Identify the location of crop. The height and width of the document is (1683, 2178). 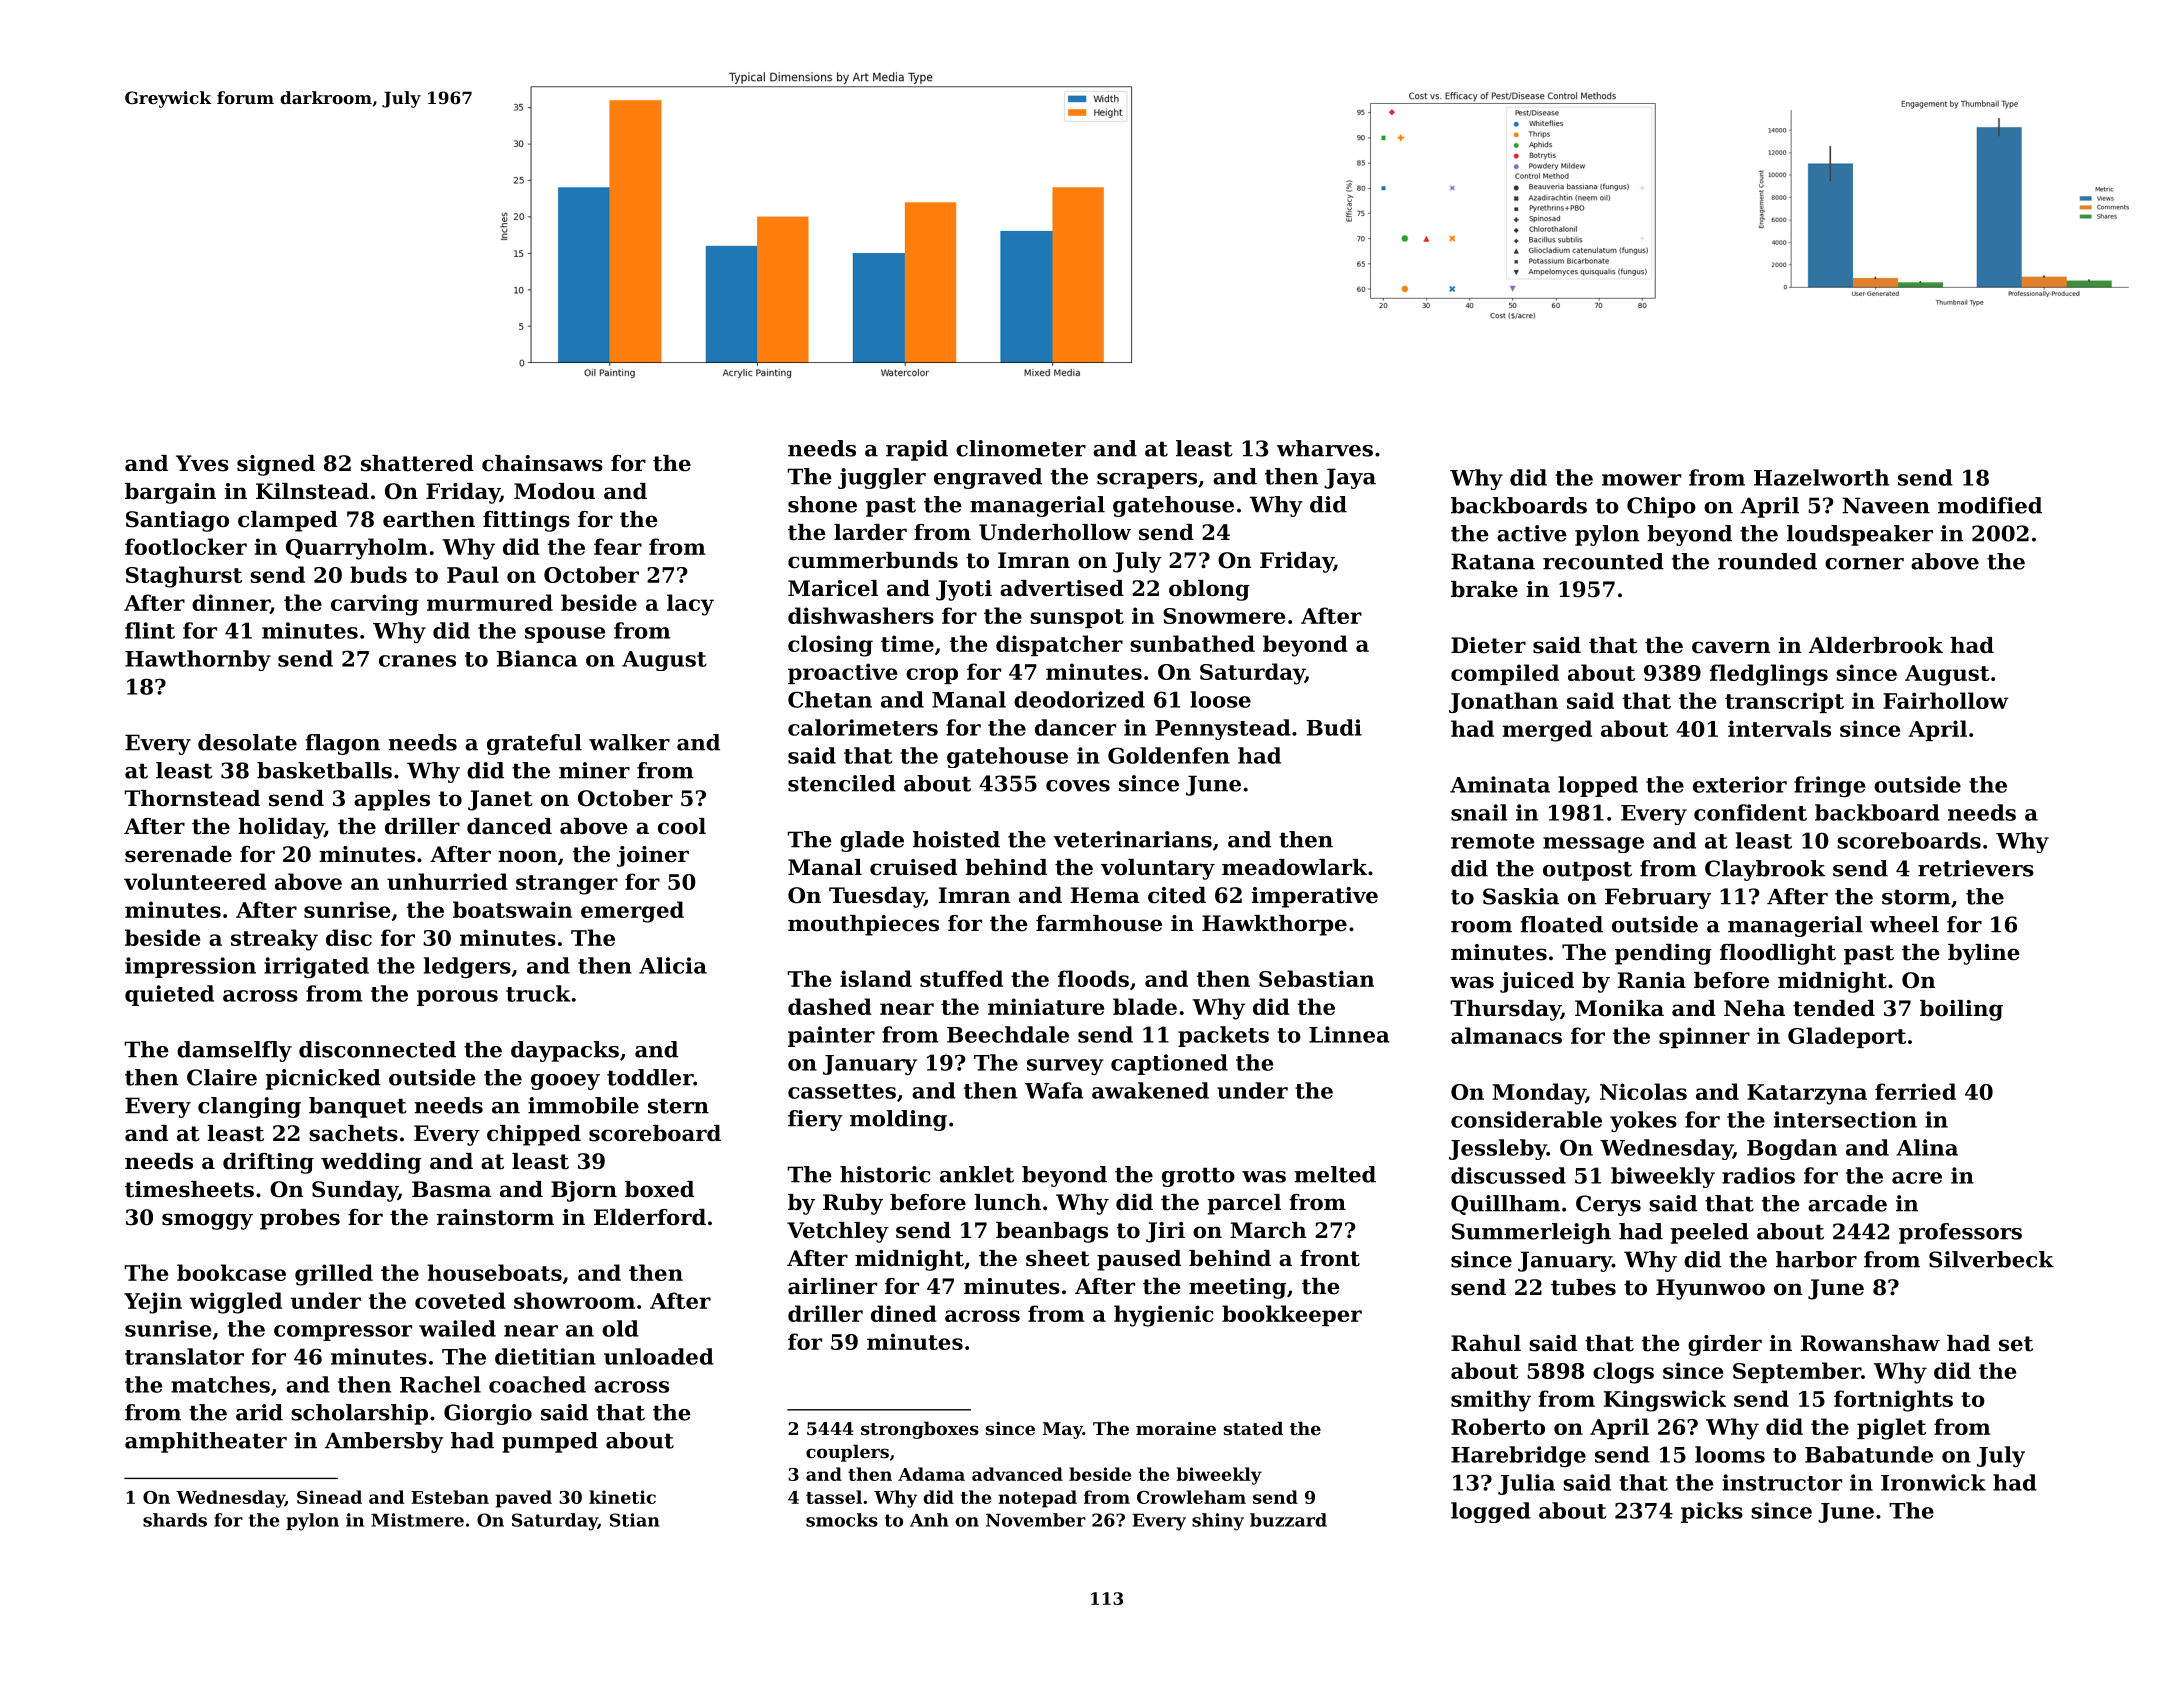
(932, 676).
